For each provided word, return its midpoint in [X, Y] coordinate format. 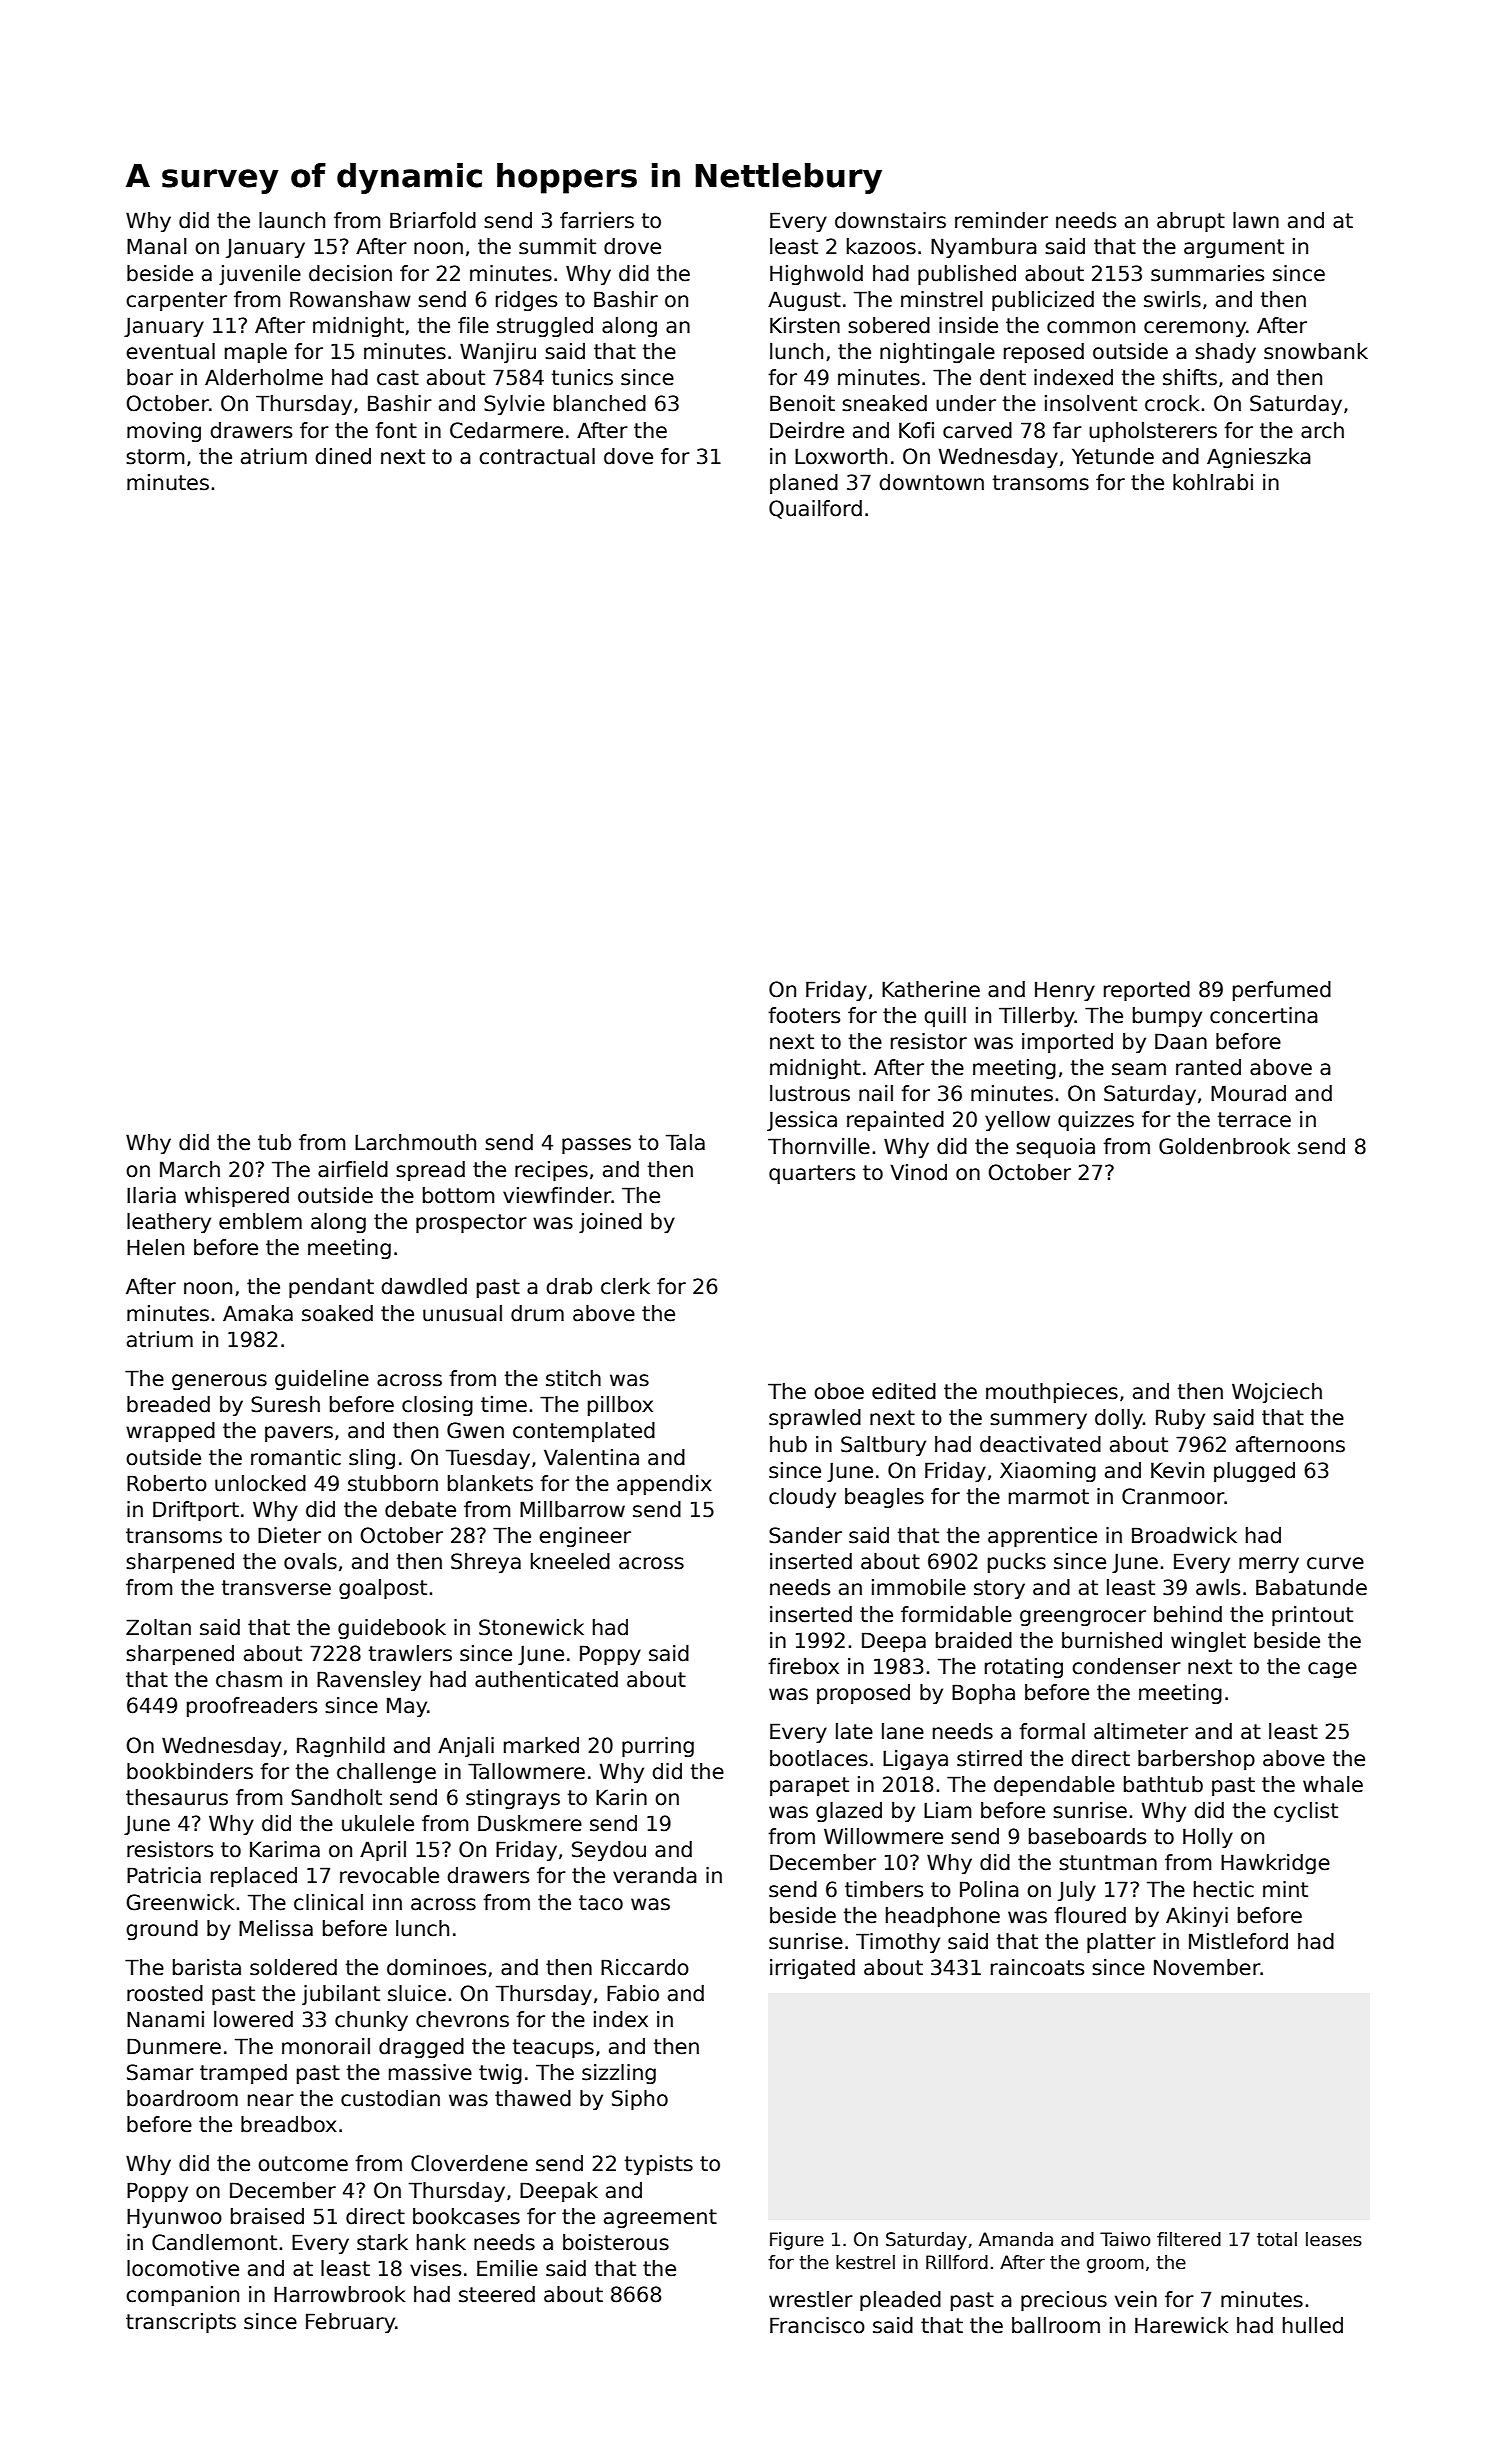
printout [1312, 1616]
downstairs [890, 220]
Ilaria [151, 1195]
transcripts [181, 2323]
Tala [685, 1142]
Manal [157, 246]
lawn [1256, 220]
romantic [296, 1457]
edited [904, 1391]
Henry [1065, 991]
